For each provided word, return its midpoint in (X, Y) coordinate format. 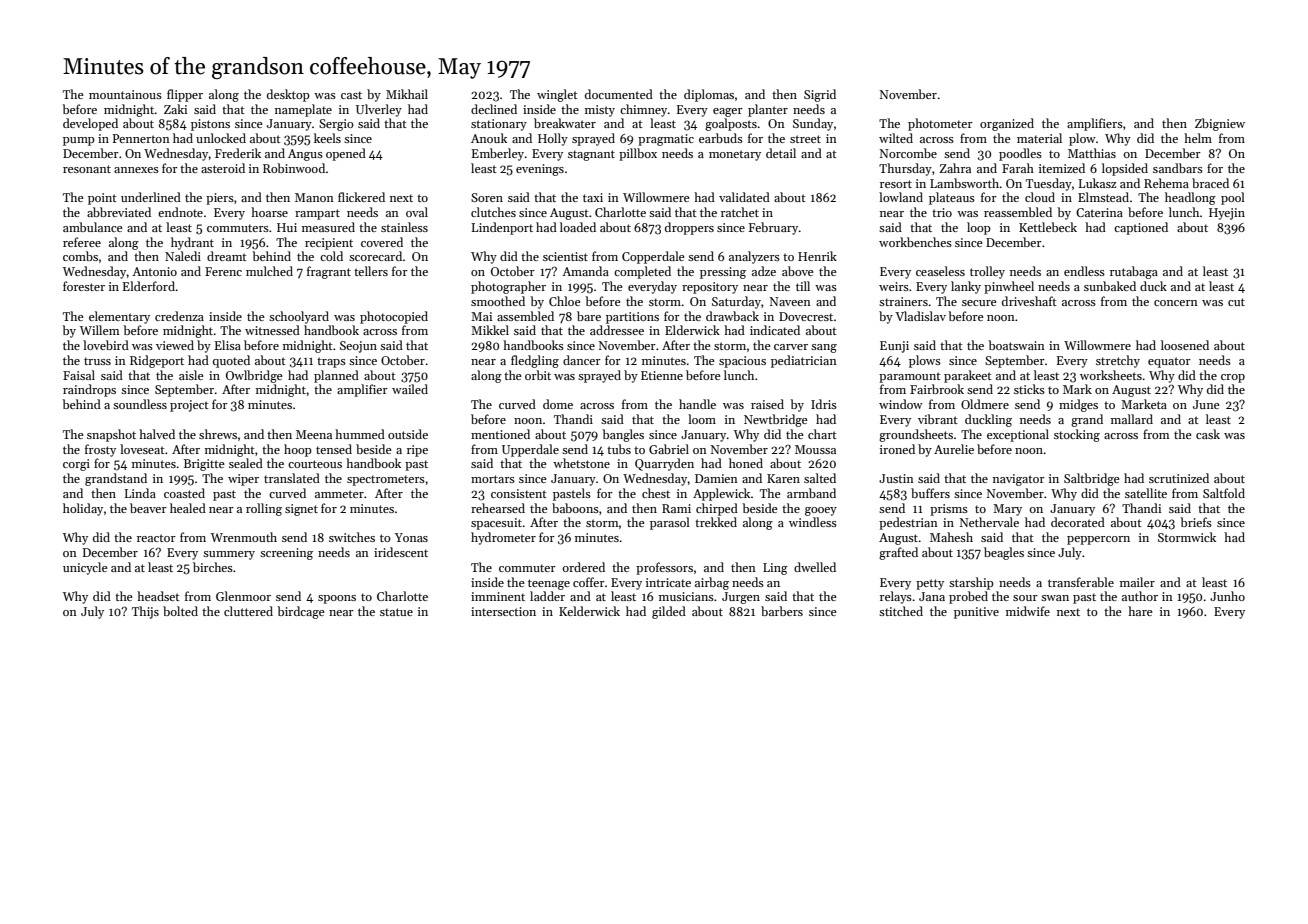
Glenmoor (243, 596)
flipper (185, 95)
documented (619, 94)
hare (1140, 611)
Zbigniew (1220, 124)
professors (664, 568)
